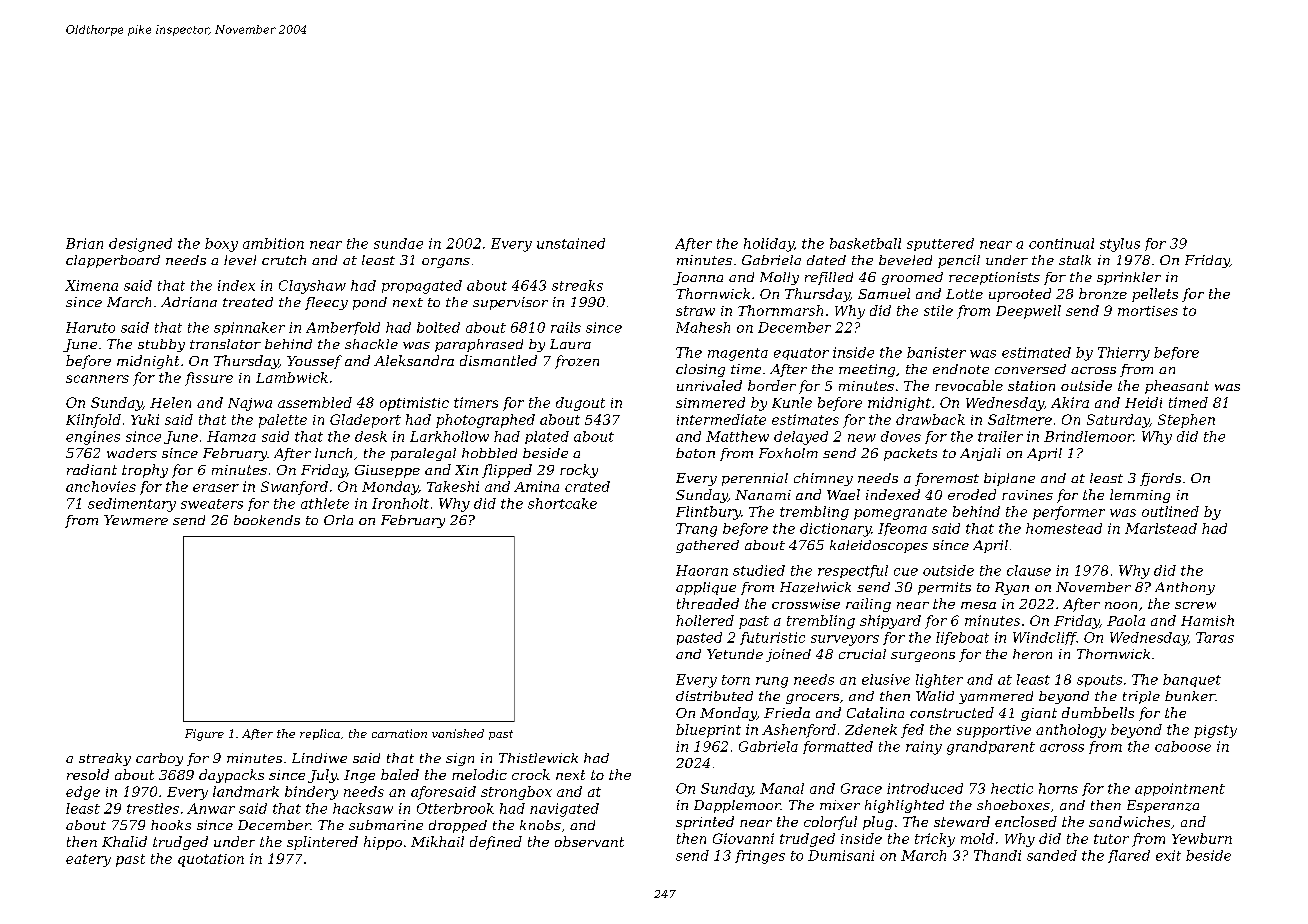 The width and height of the image is (1308, 924). What do you see at coordinates (1029, 570) in the image?
I see `clause` at bounding box center [1029, 570].
